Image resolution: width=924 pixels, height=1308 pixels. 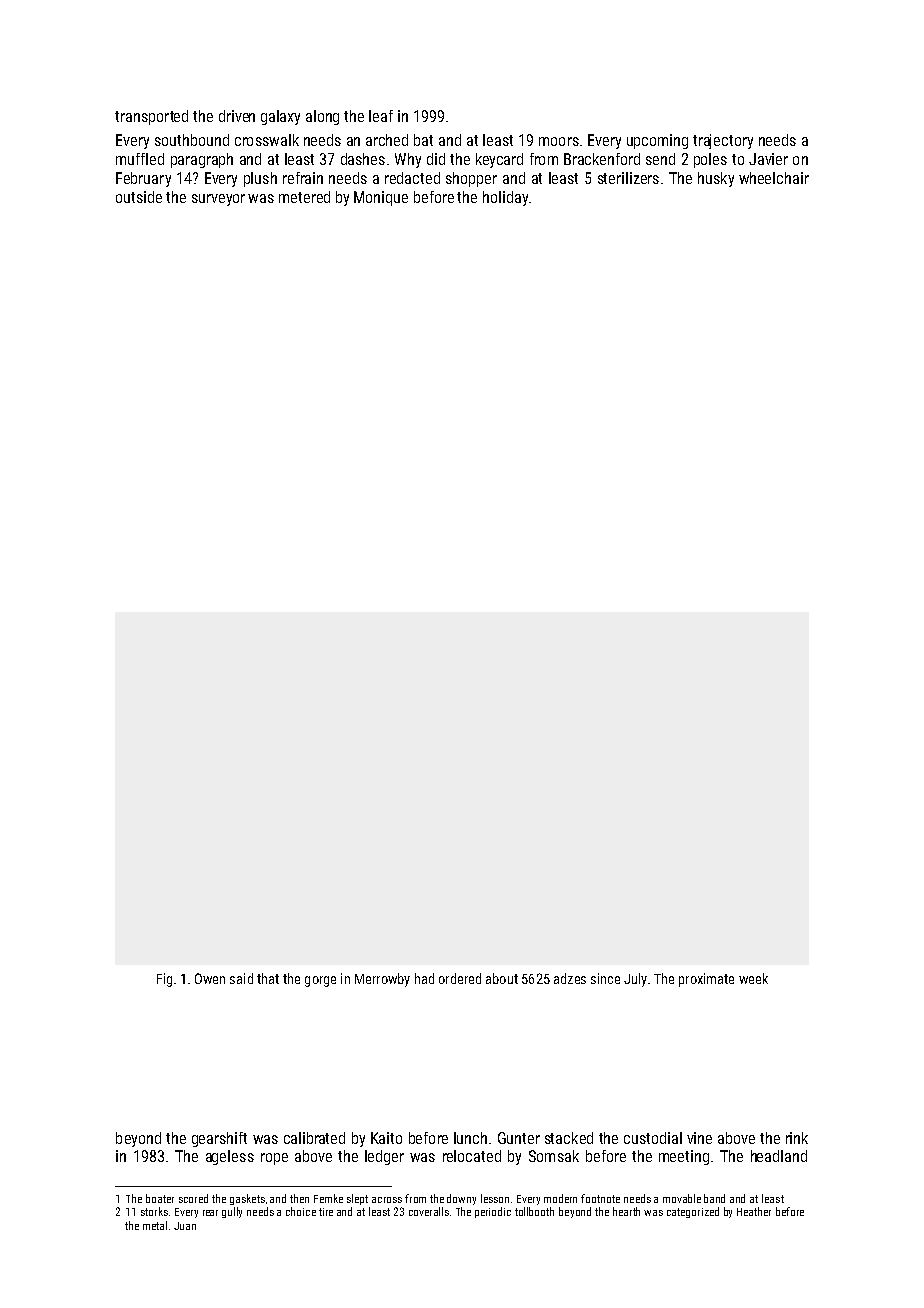 I want to click on relocated, so click(x=472, y=1156).
